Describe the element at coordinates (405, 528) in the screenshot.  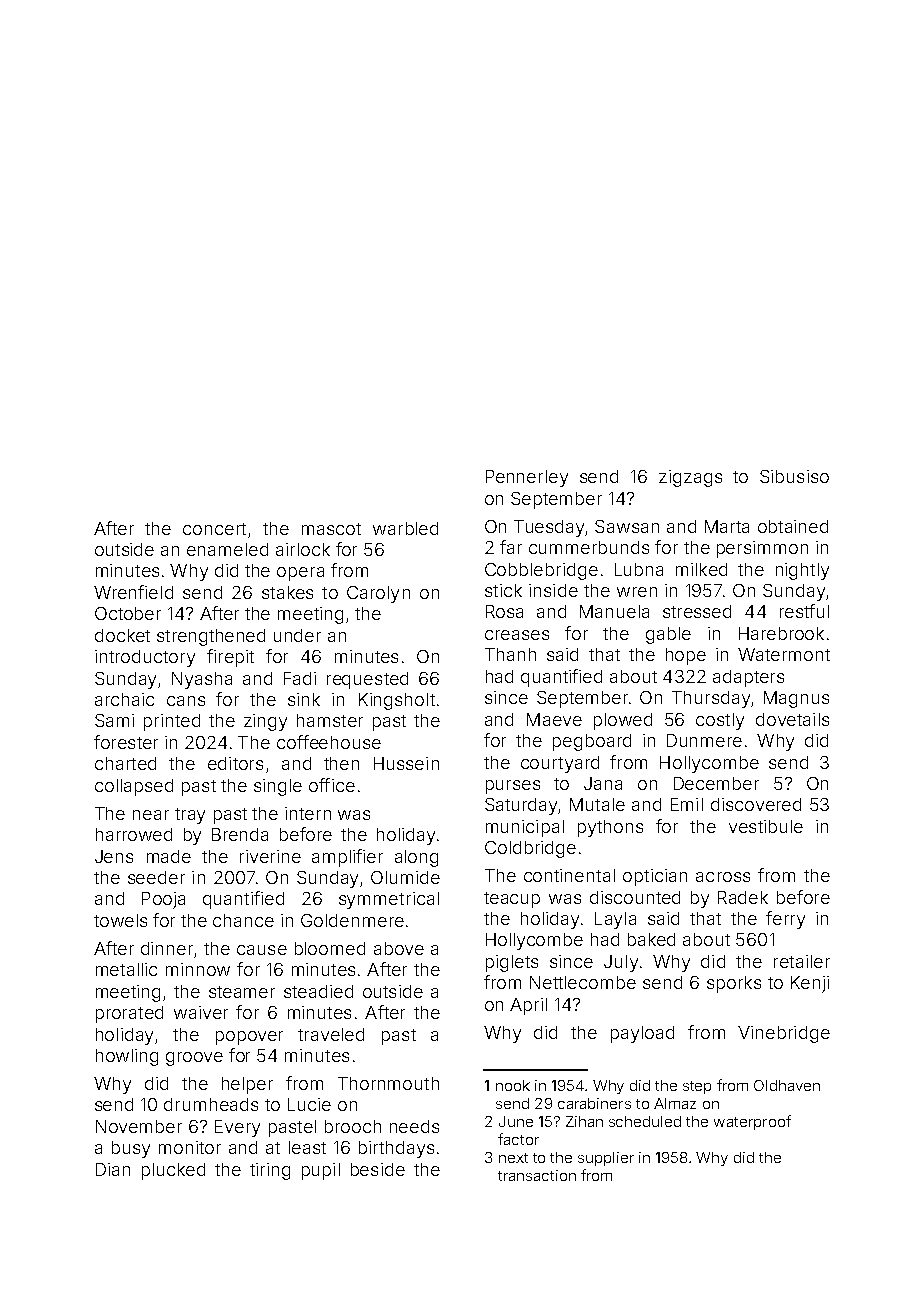
I see `warbled` at that location.
